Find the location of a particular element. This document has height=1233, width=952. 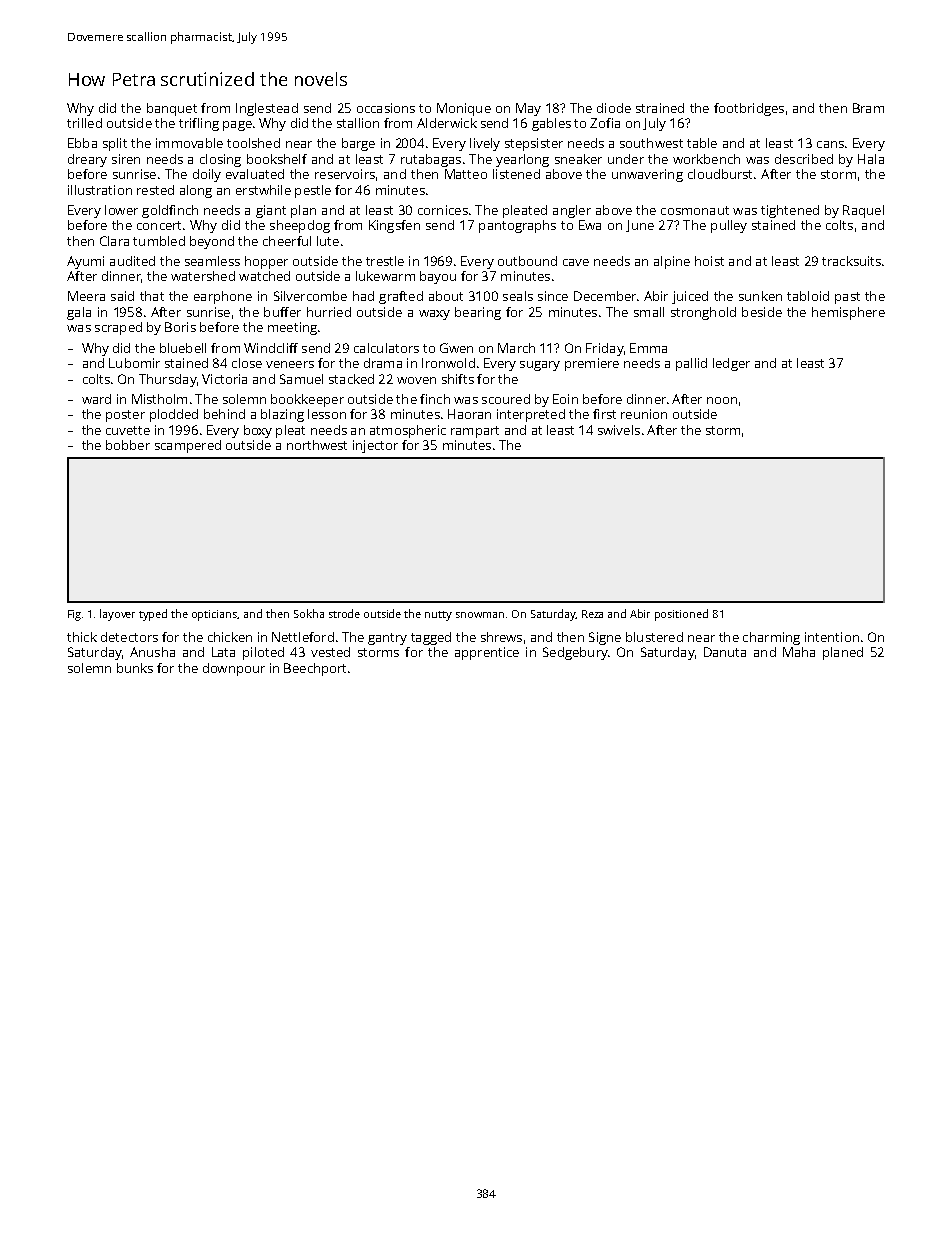

thick is located at coordinates (82, 637).
